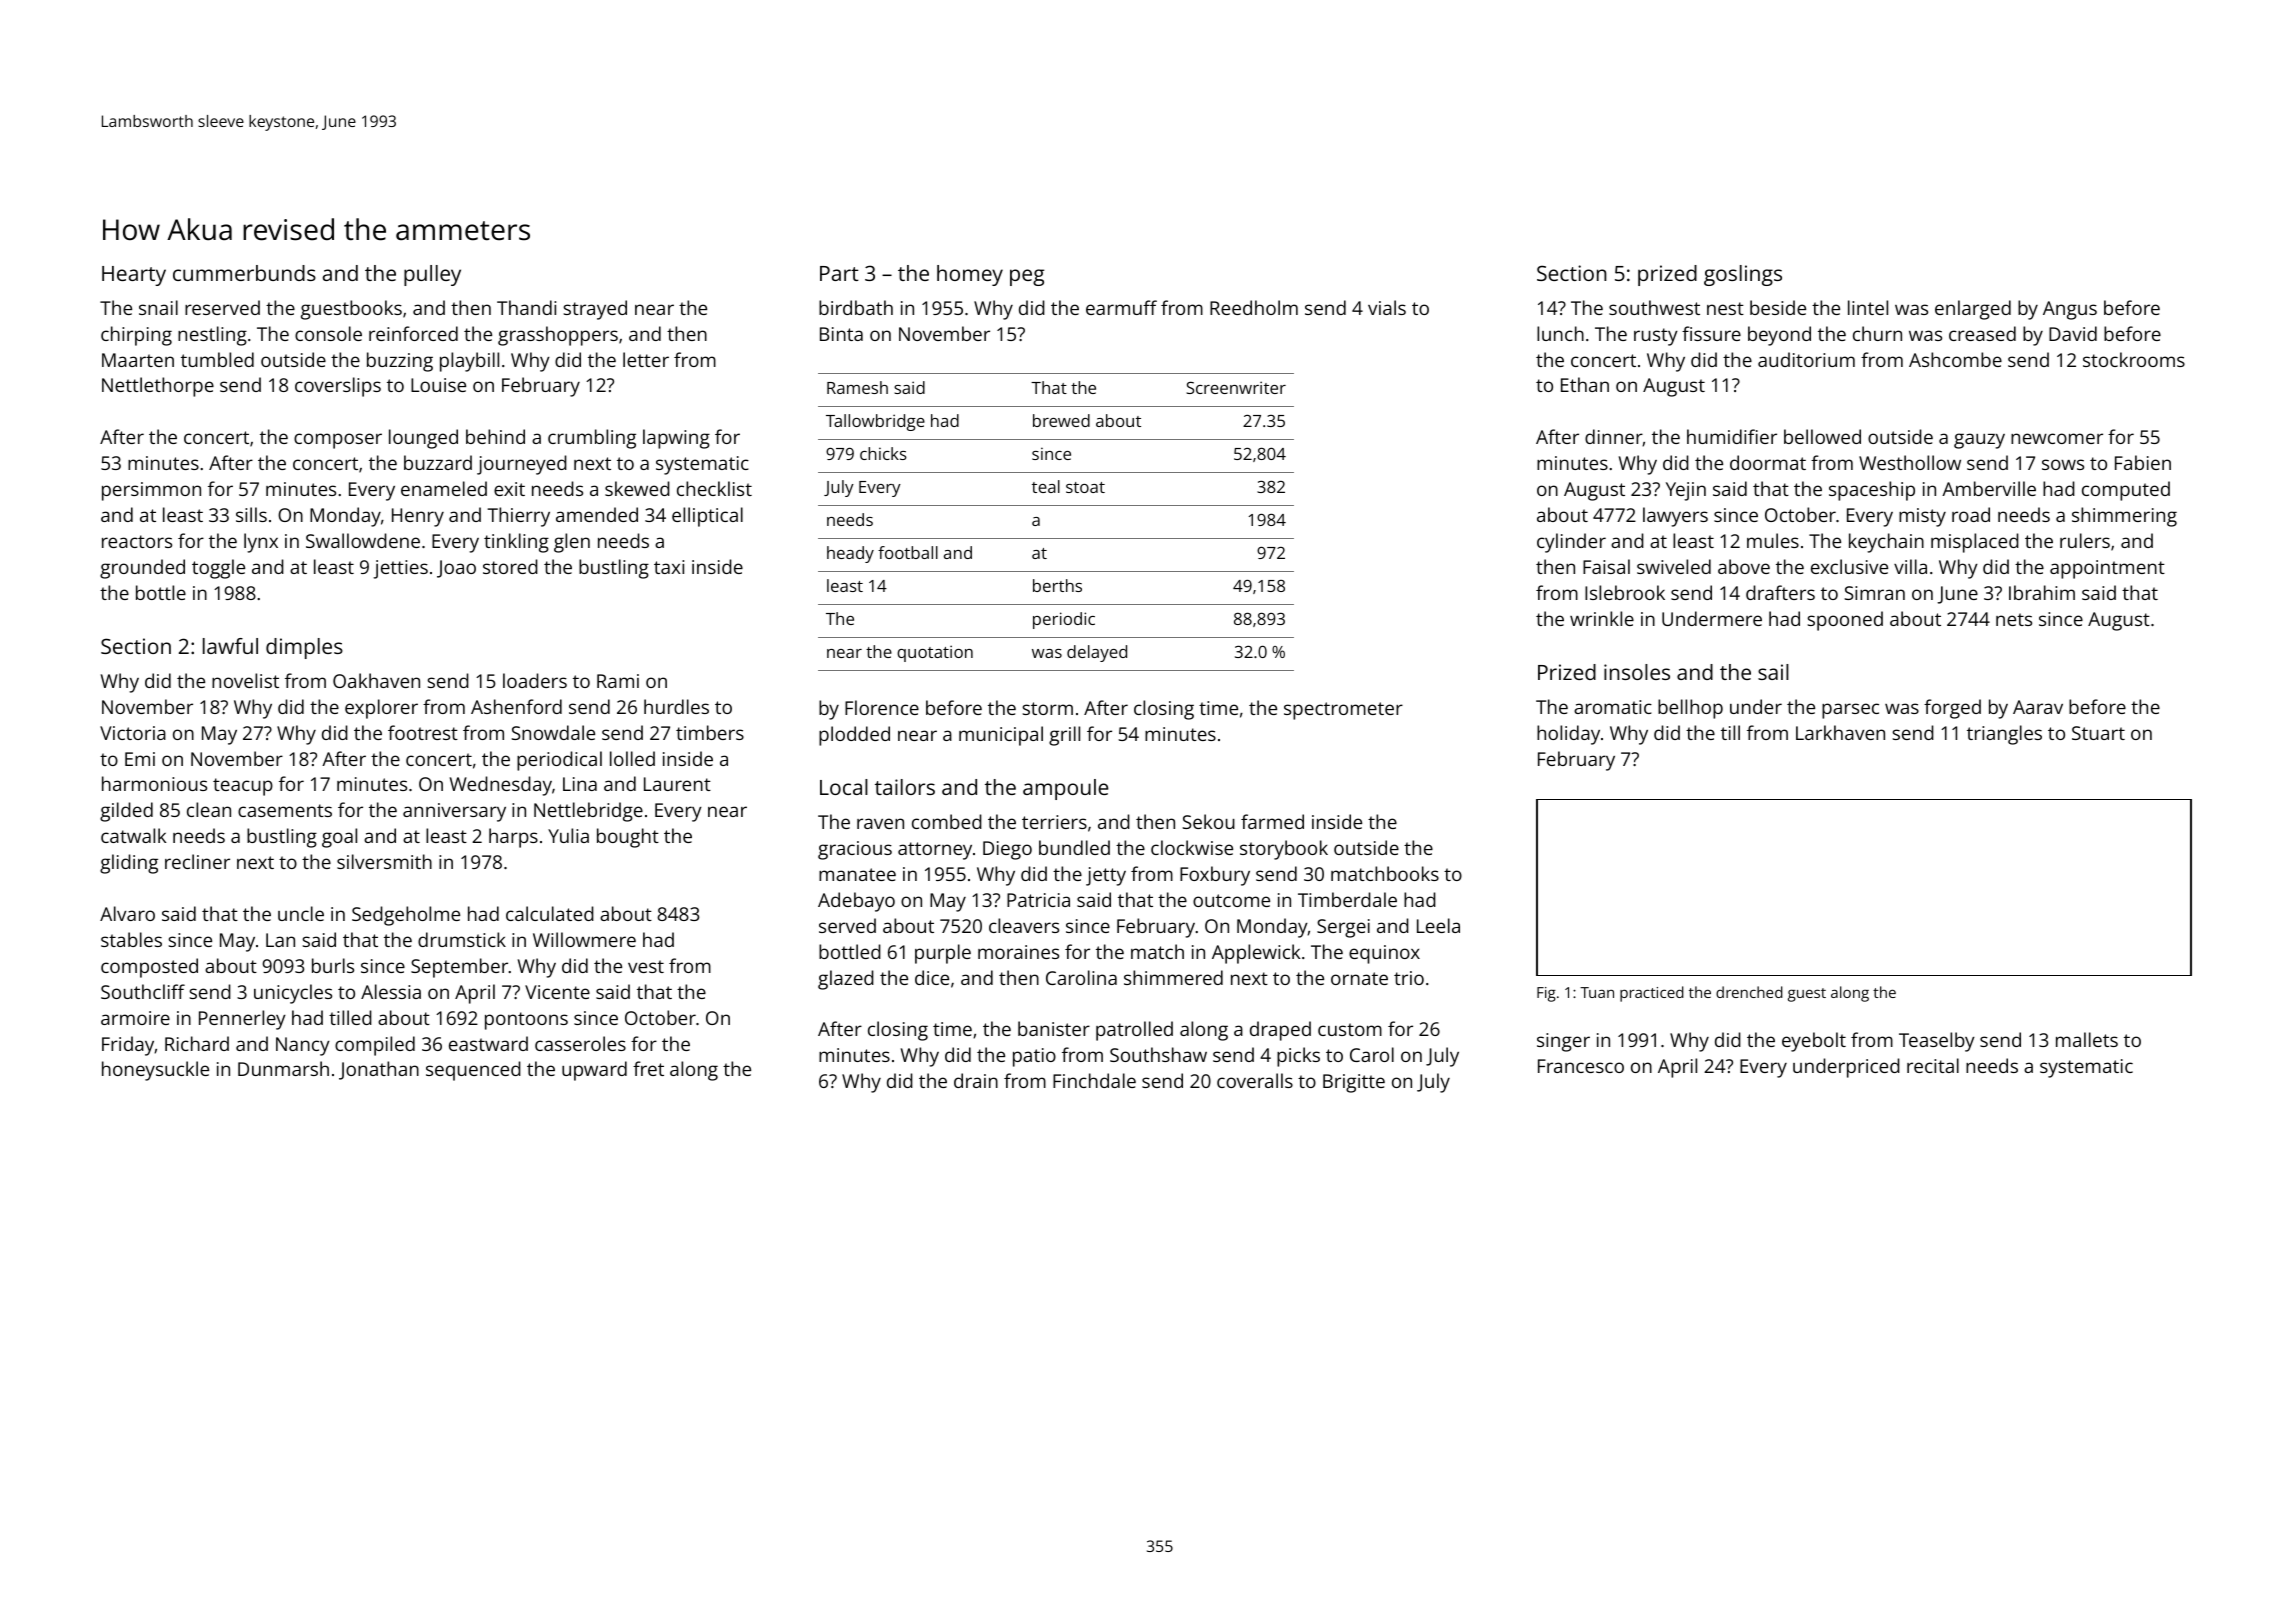 The image size is (2292, 1620). I want to click on Dunmarsh, so click(283, 1068).
